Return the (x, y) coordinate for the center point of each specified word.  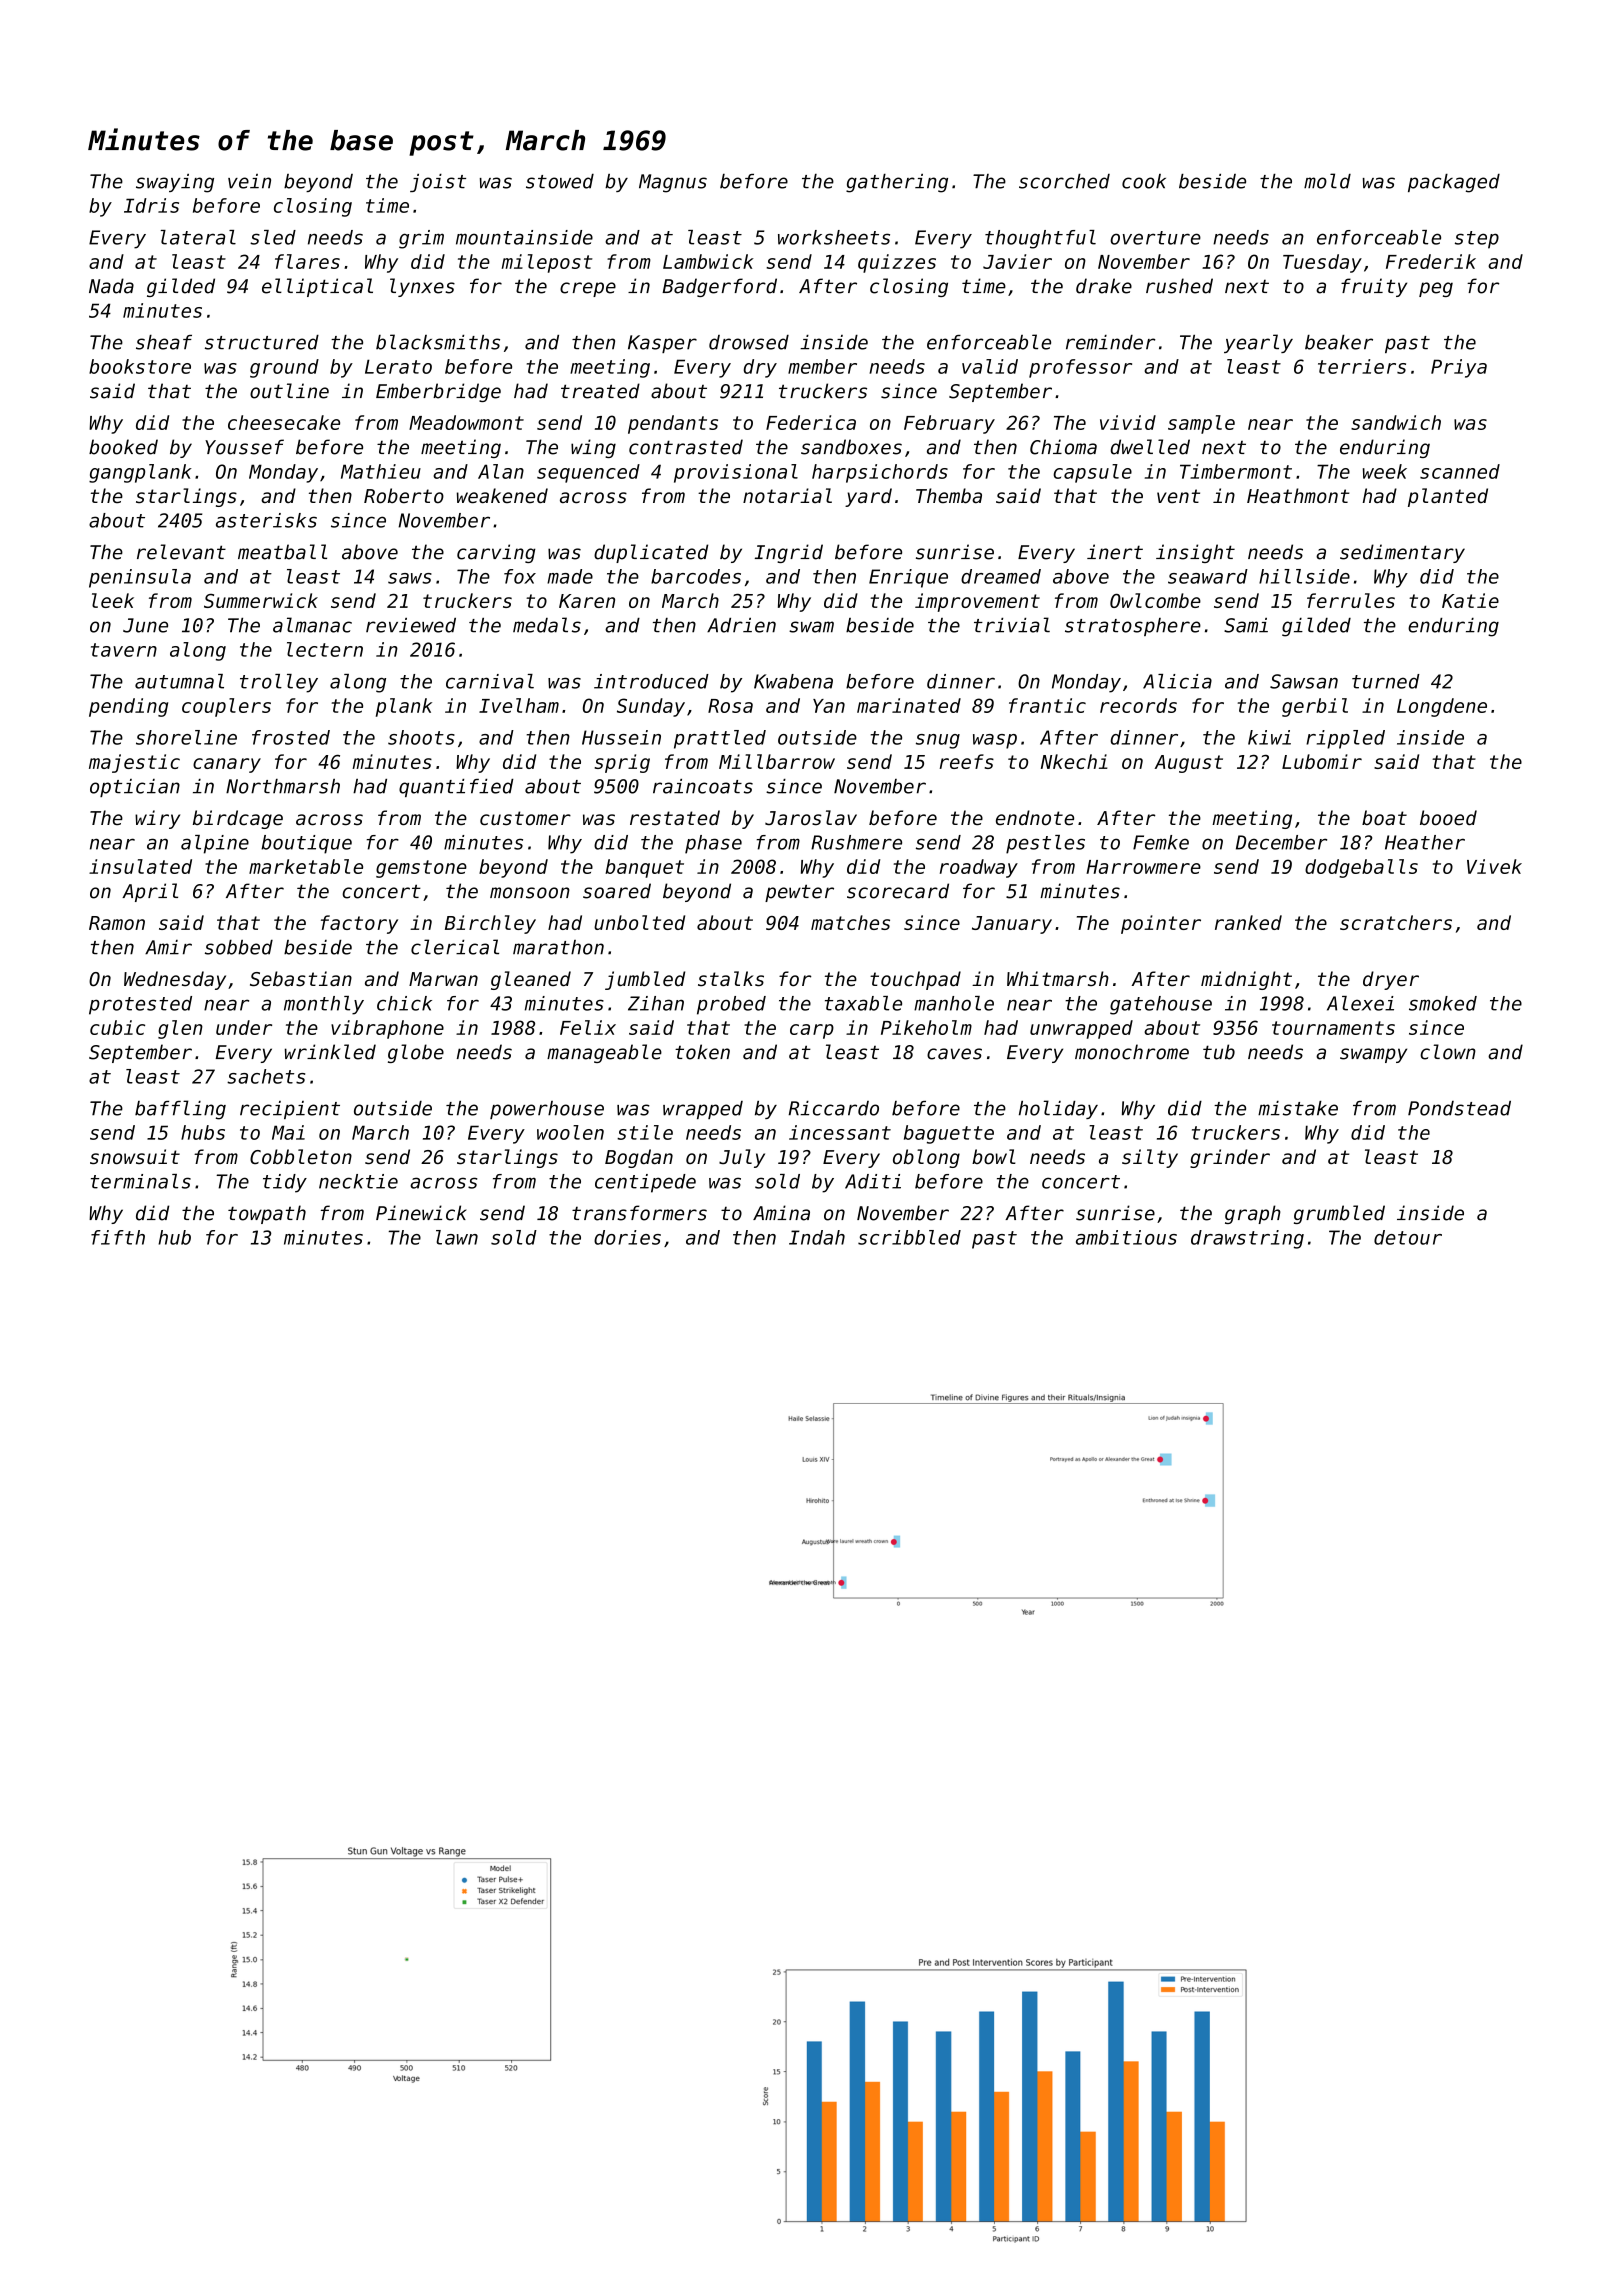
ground (284, 368)
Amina (781, 1213)
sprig (622, 763)
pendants (673, 424)
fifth (118, 1237)
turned (1386, 681)
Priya (1459, 368)
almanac (312, 625)
